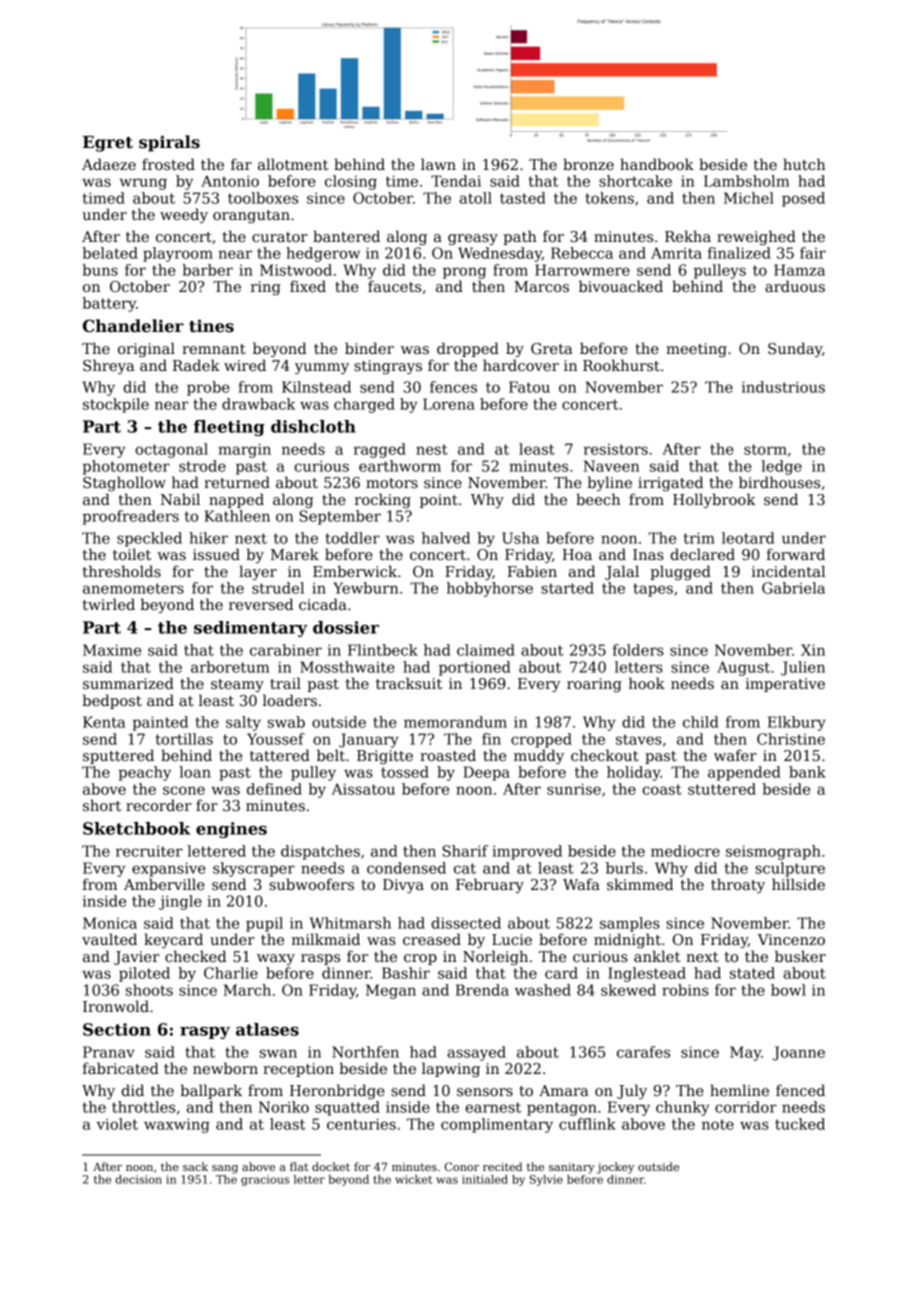 This page has width=908, height=1316. What do you see at coordinates (117, 1124) in the page?
I see `violet` at bounding box center [117, 1124].
